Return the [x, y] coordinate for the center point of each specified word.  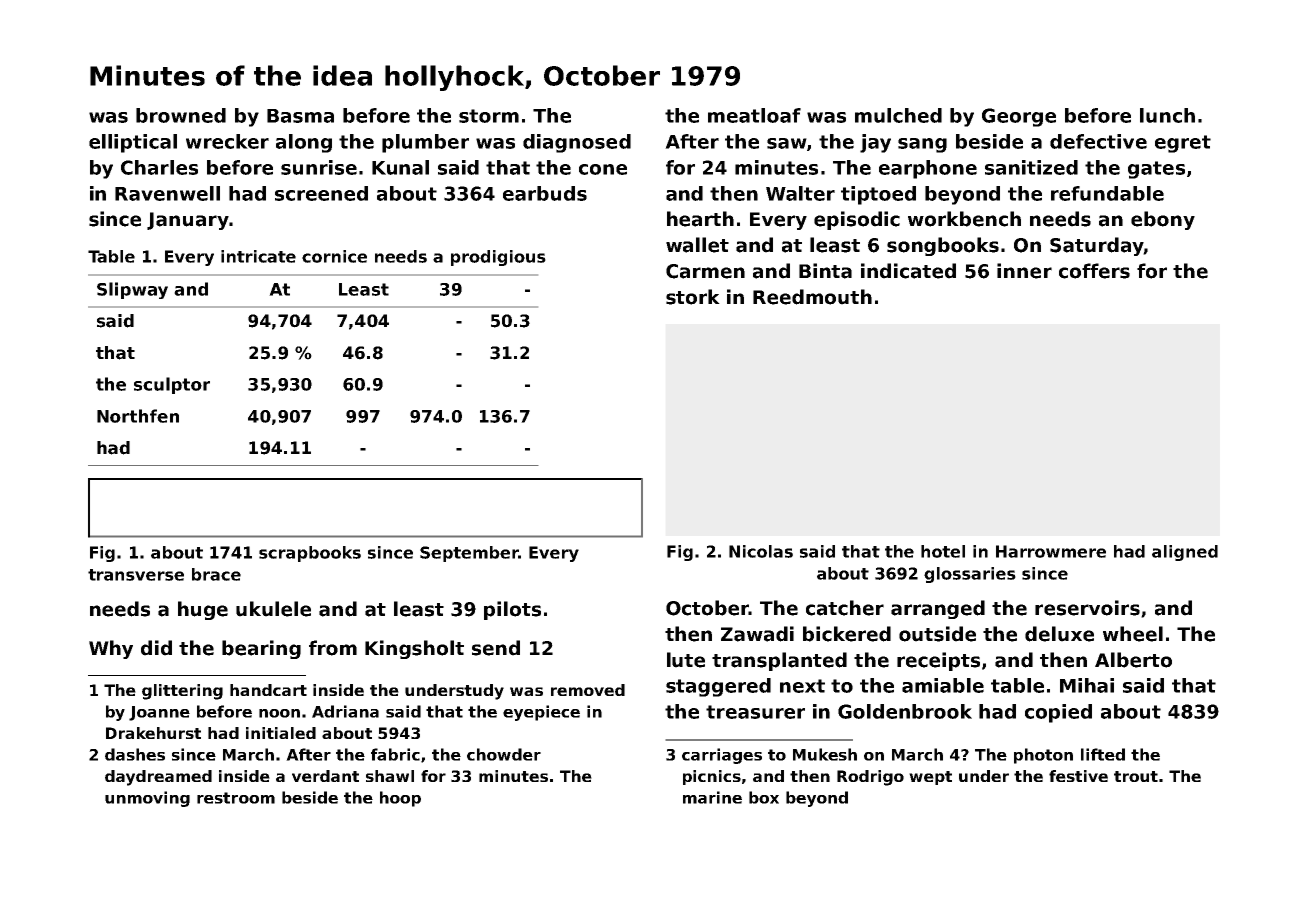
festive [1078, 776]
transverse [136, 575]
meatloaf [754, 115]
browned [181, 115]
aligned [1185, 553]
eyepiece [541, 713]
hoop [400, 799]
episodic [857, 220]
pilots [512, 610]
